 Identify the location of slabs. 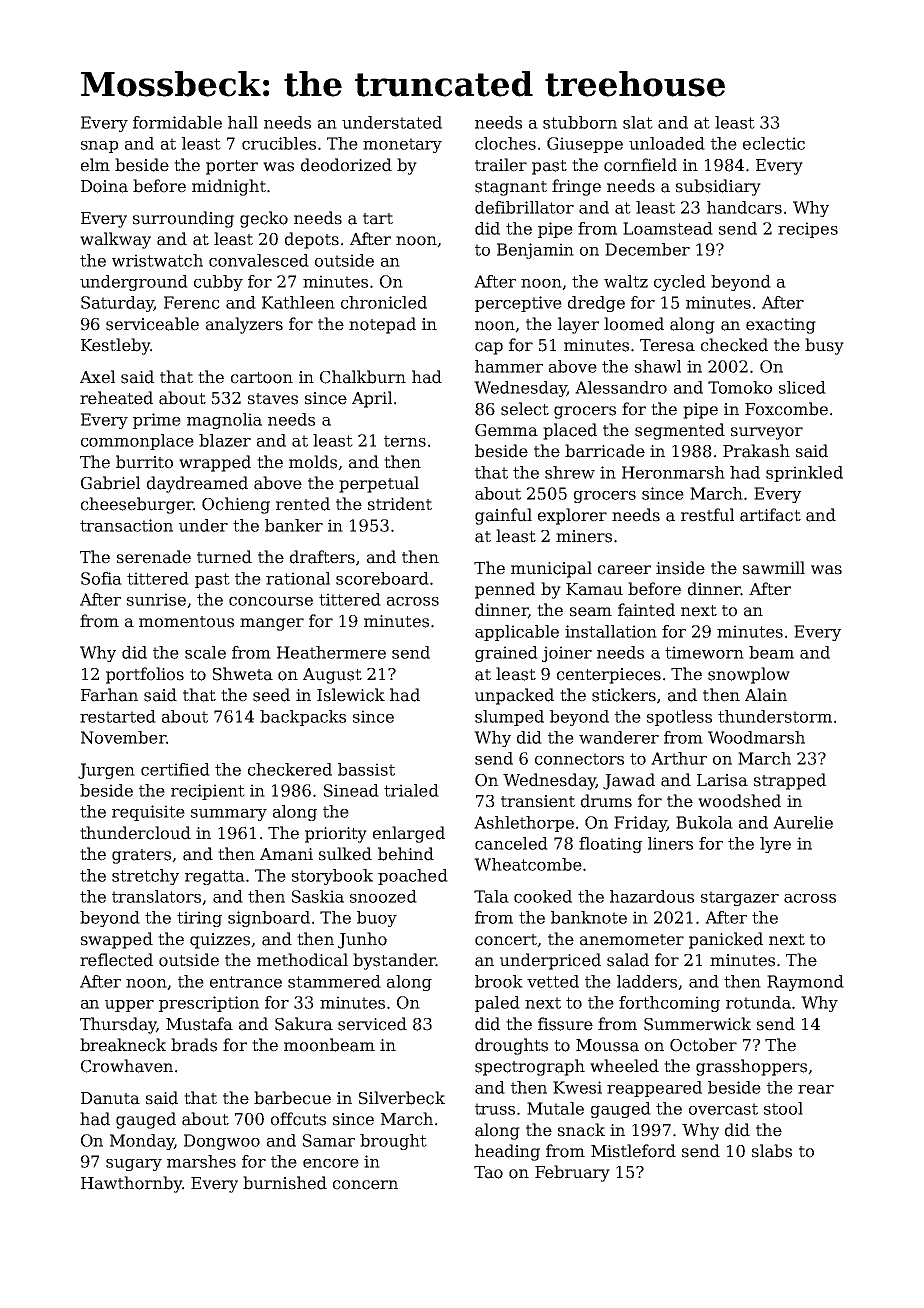
(772, 1151).
